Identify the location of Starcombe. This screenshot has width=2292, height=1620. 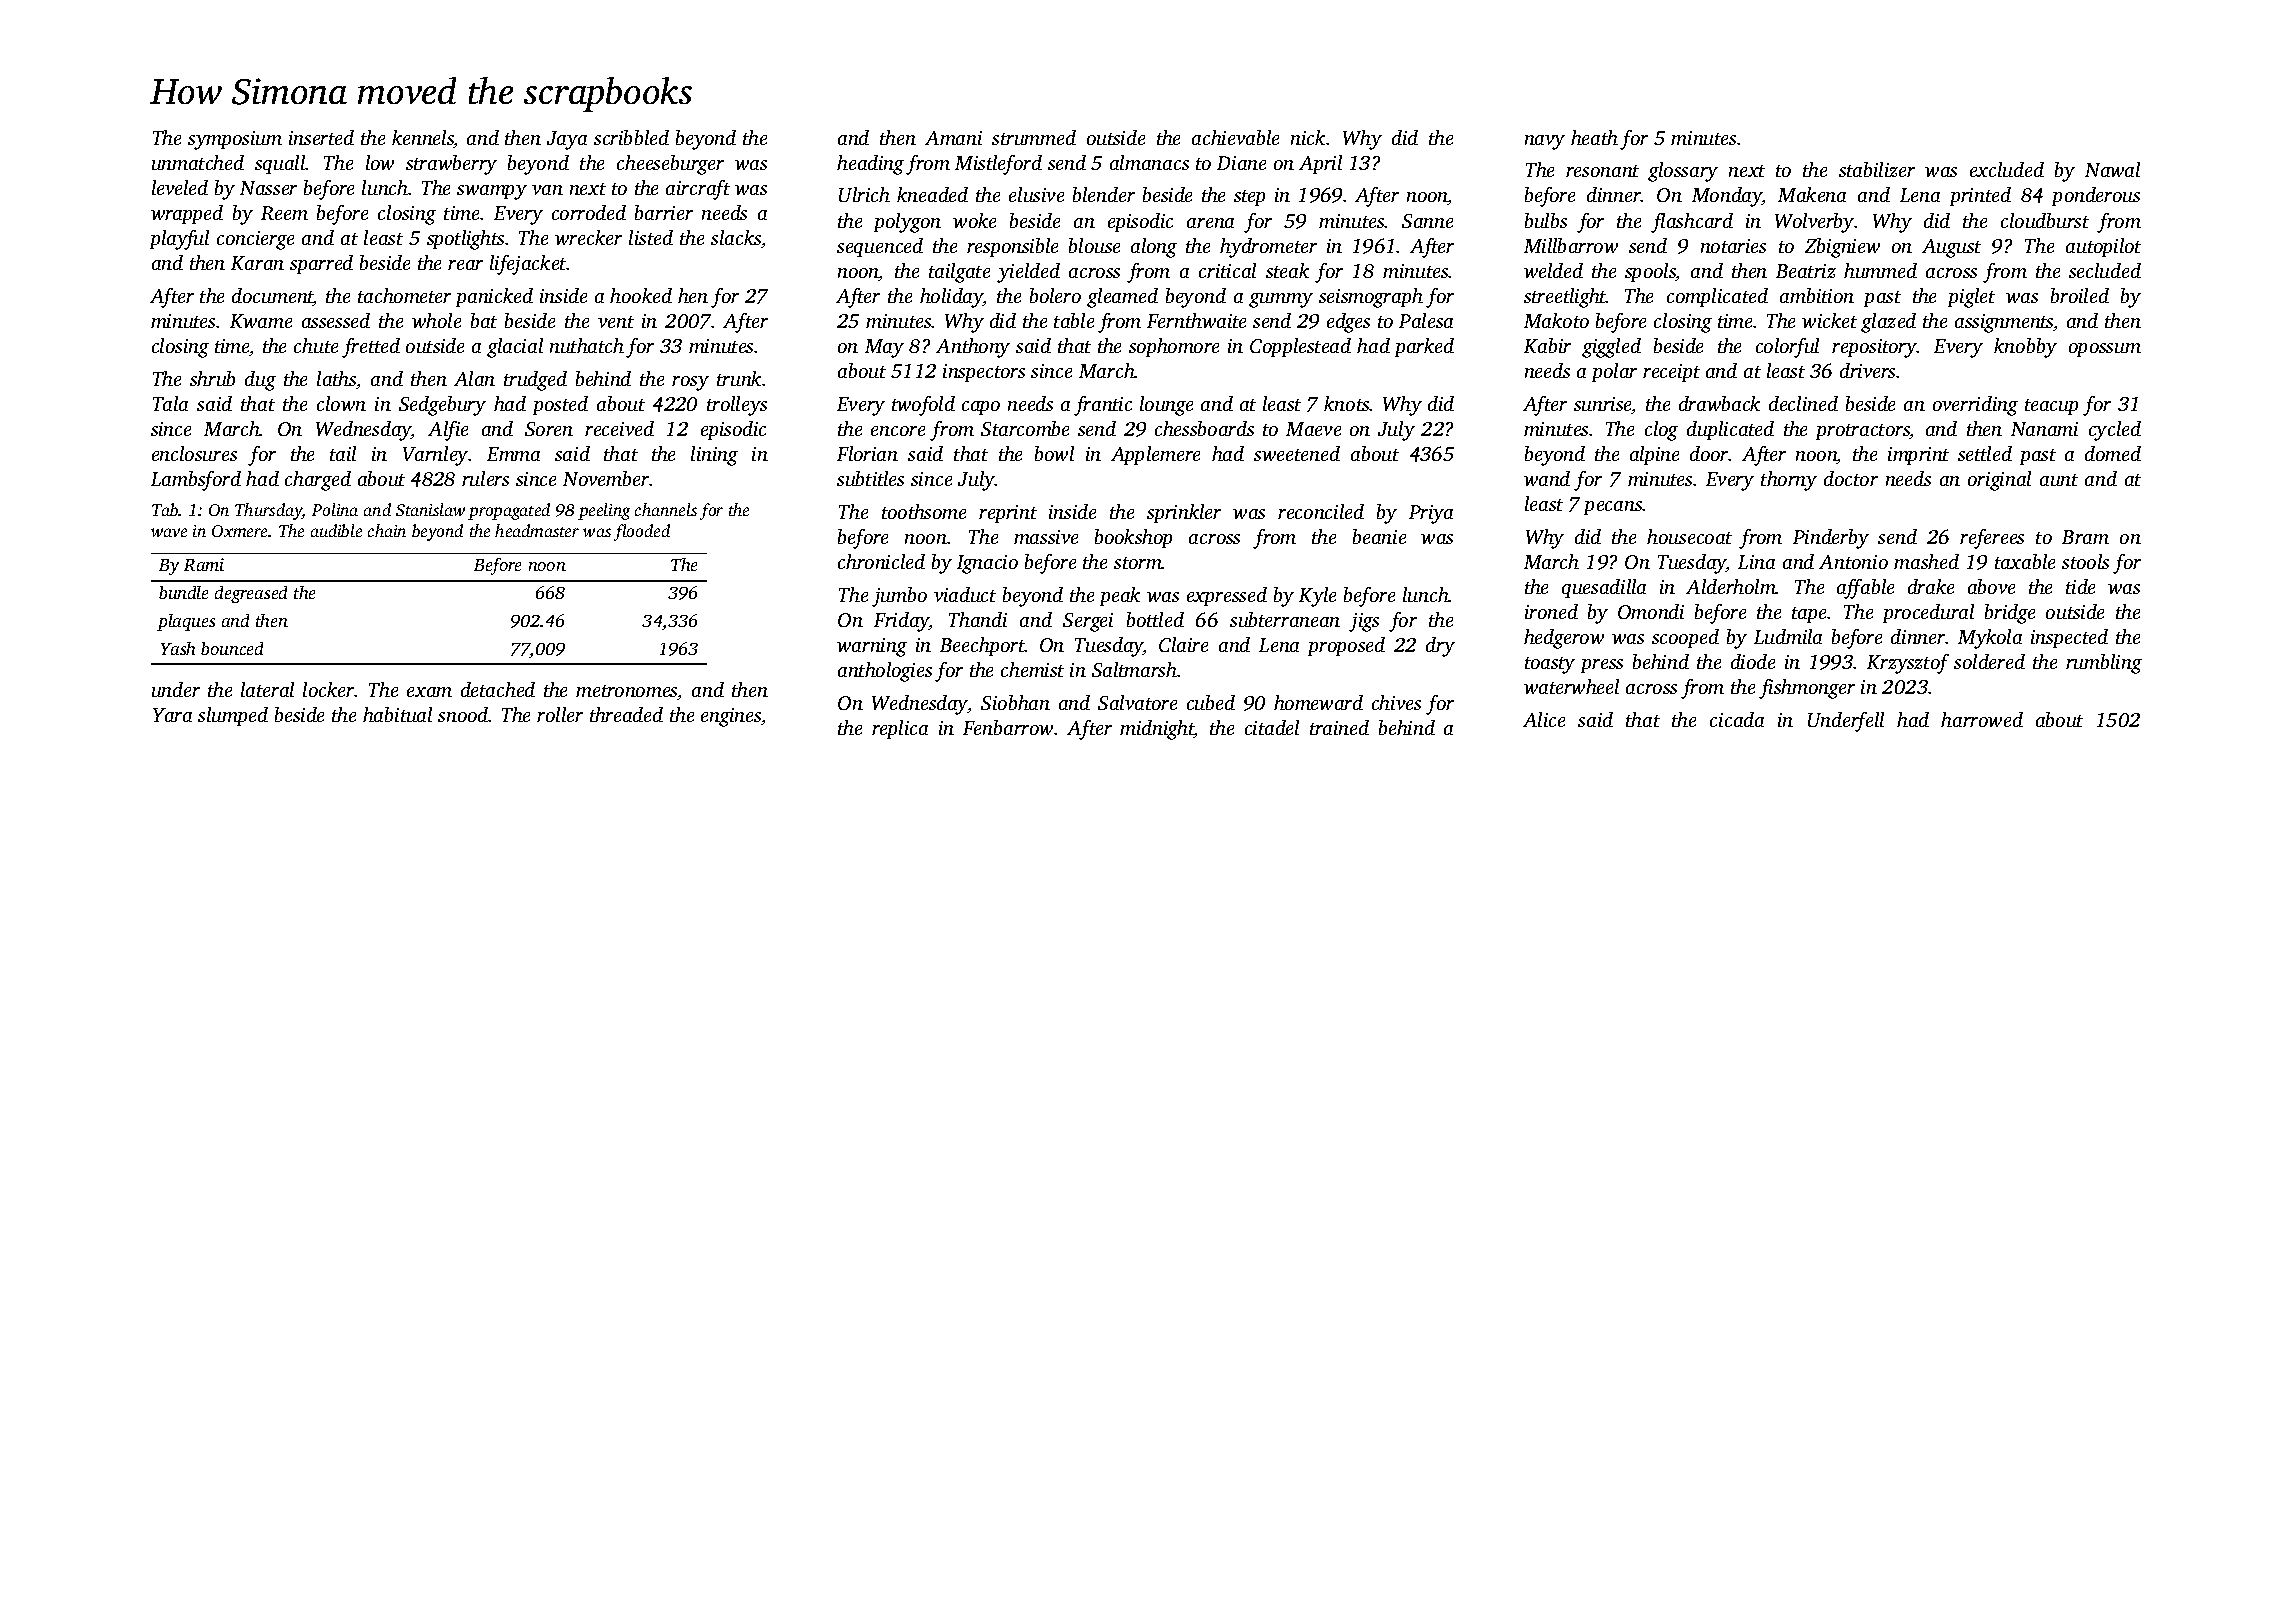
(1025, 428).
